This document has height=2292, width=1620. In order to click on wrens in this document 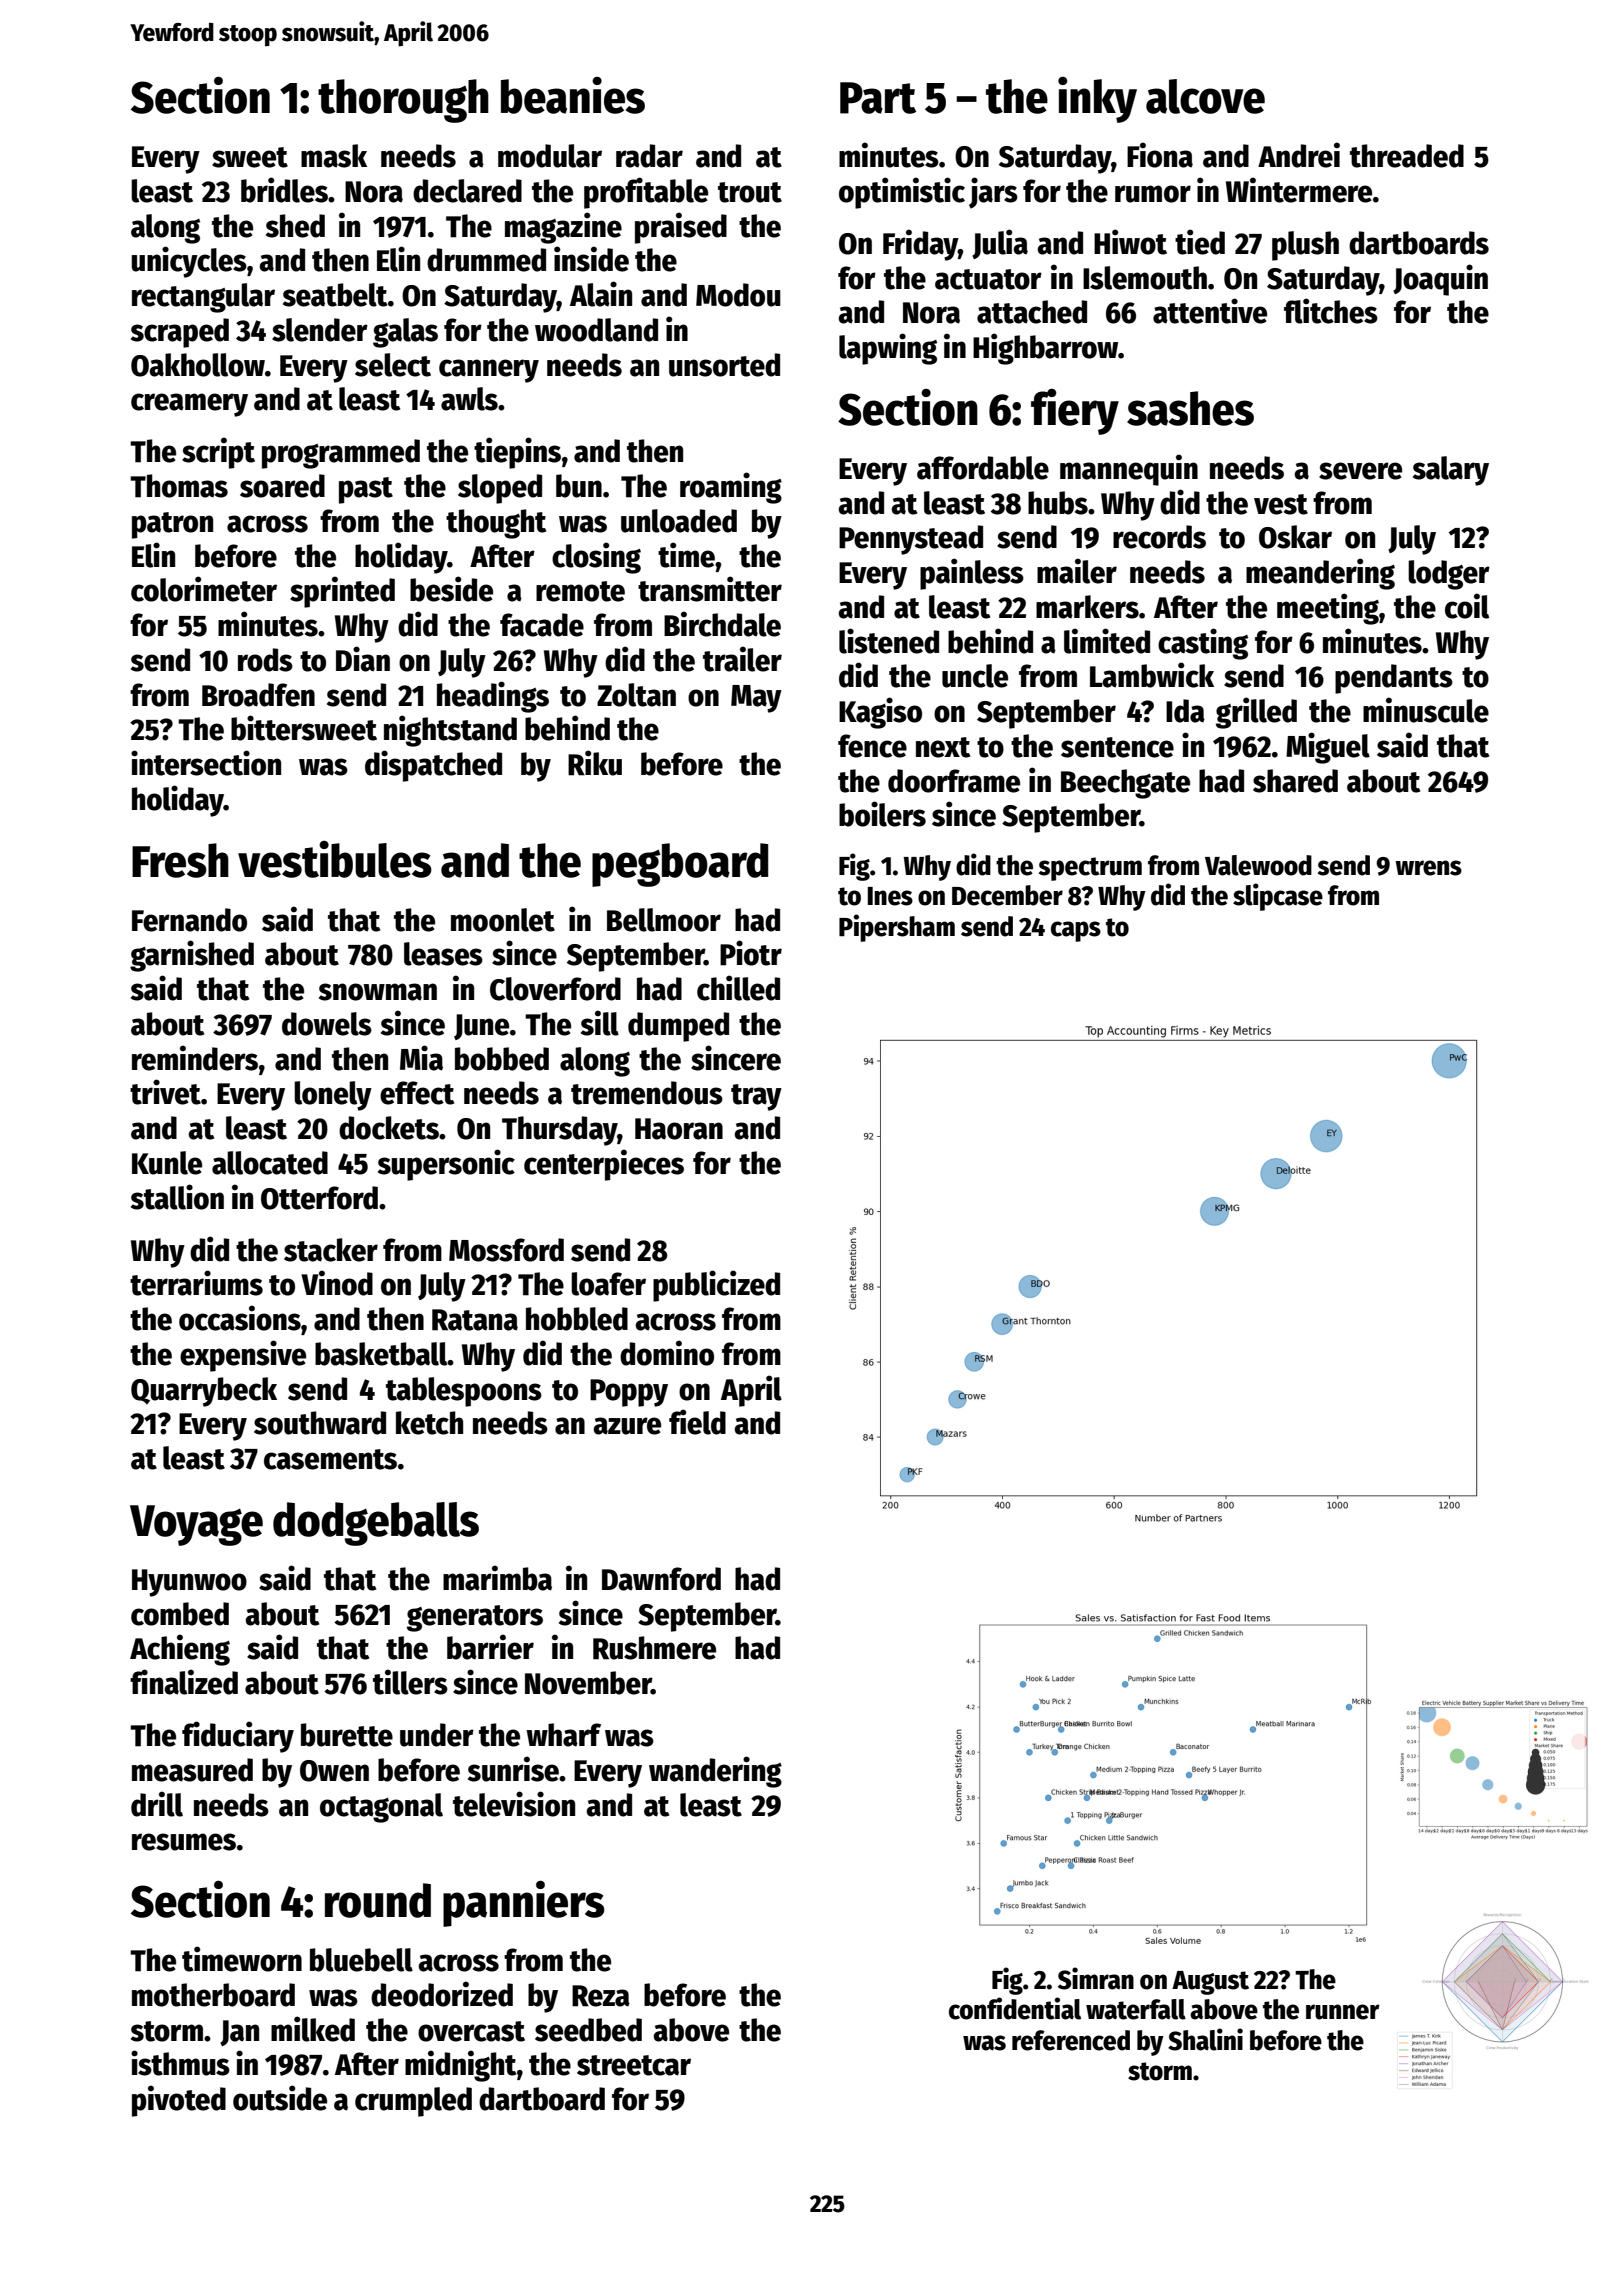, I will do `click(1428, 868)`.
